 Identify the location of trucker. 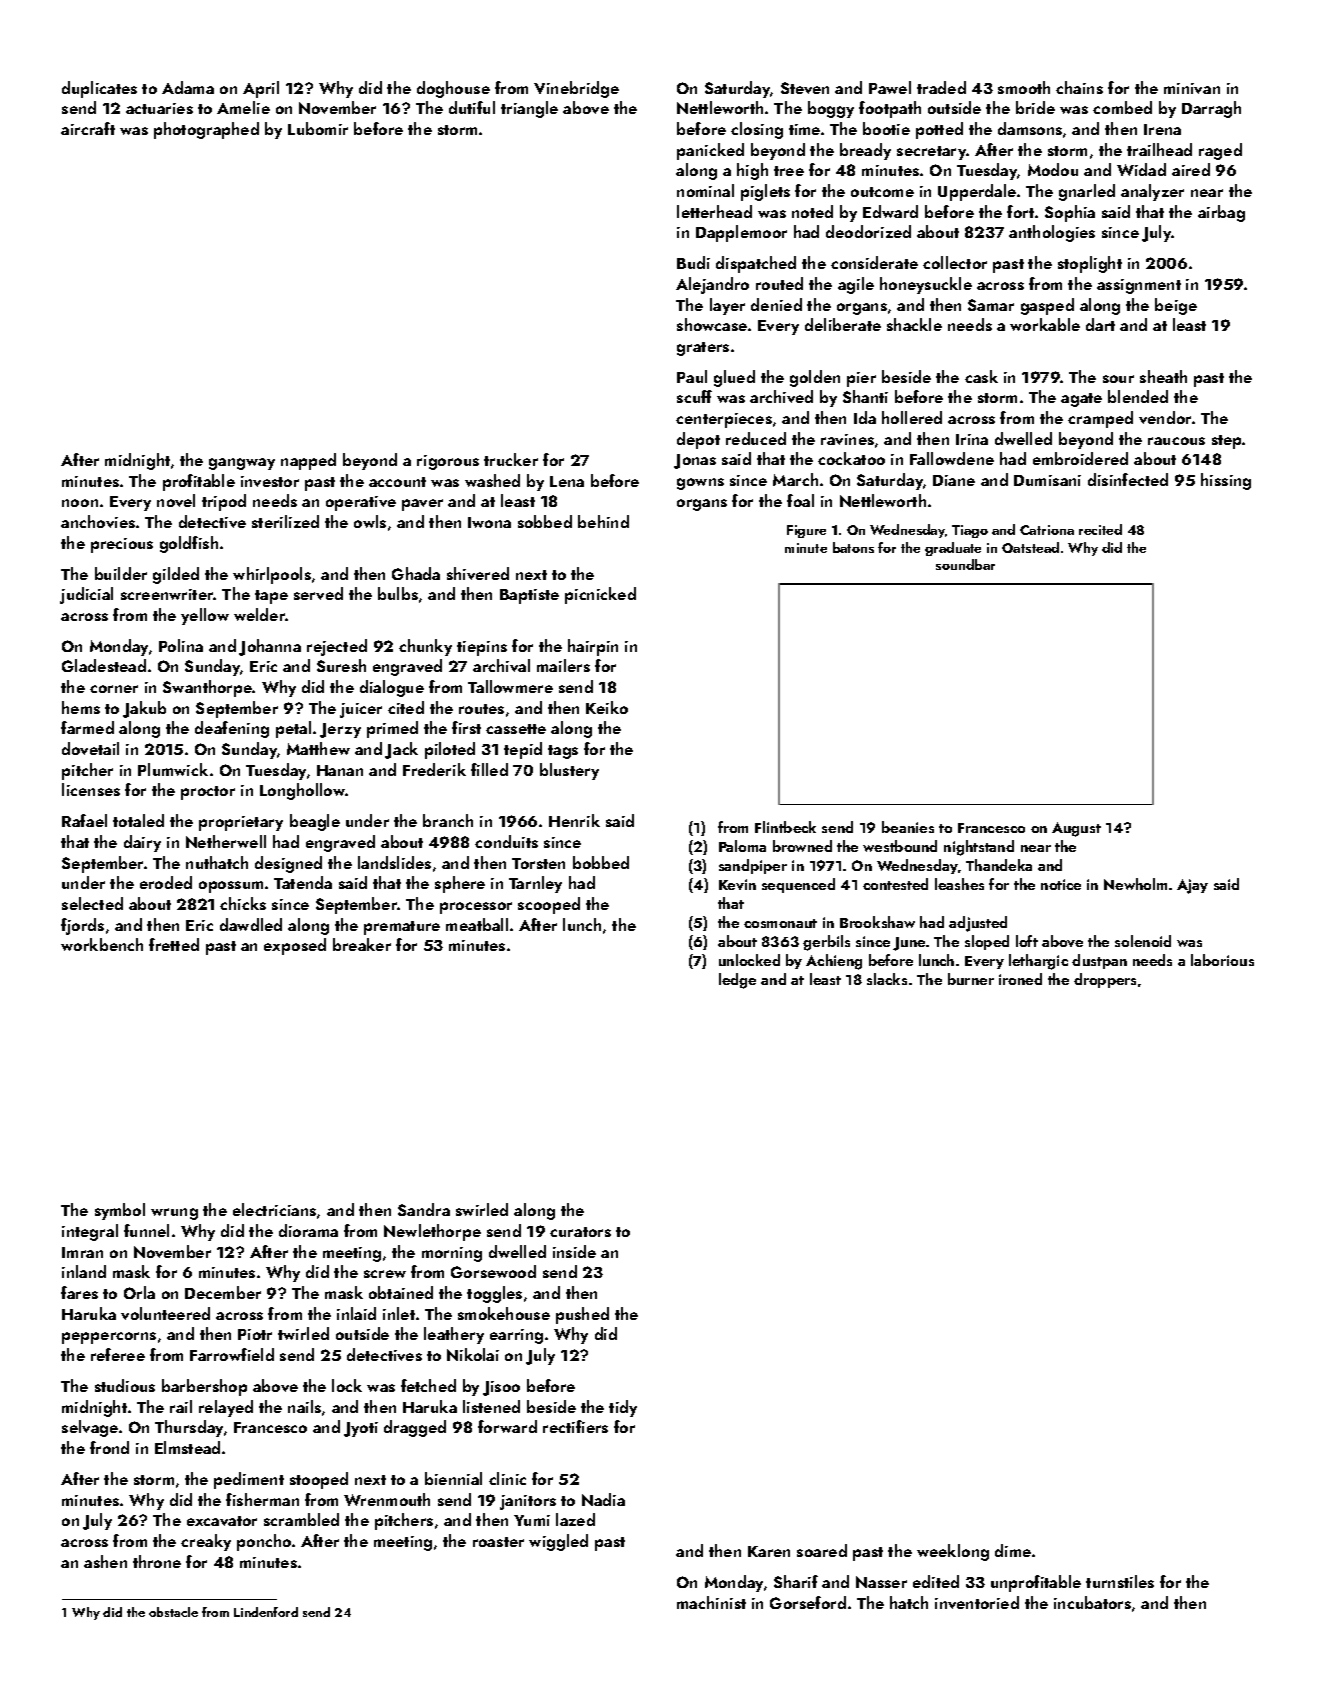
(511, 459).
